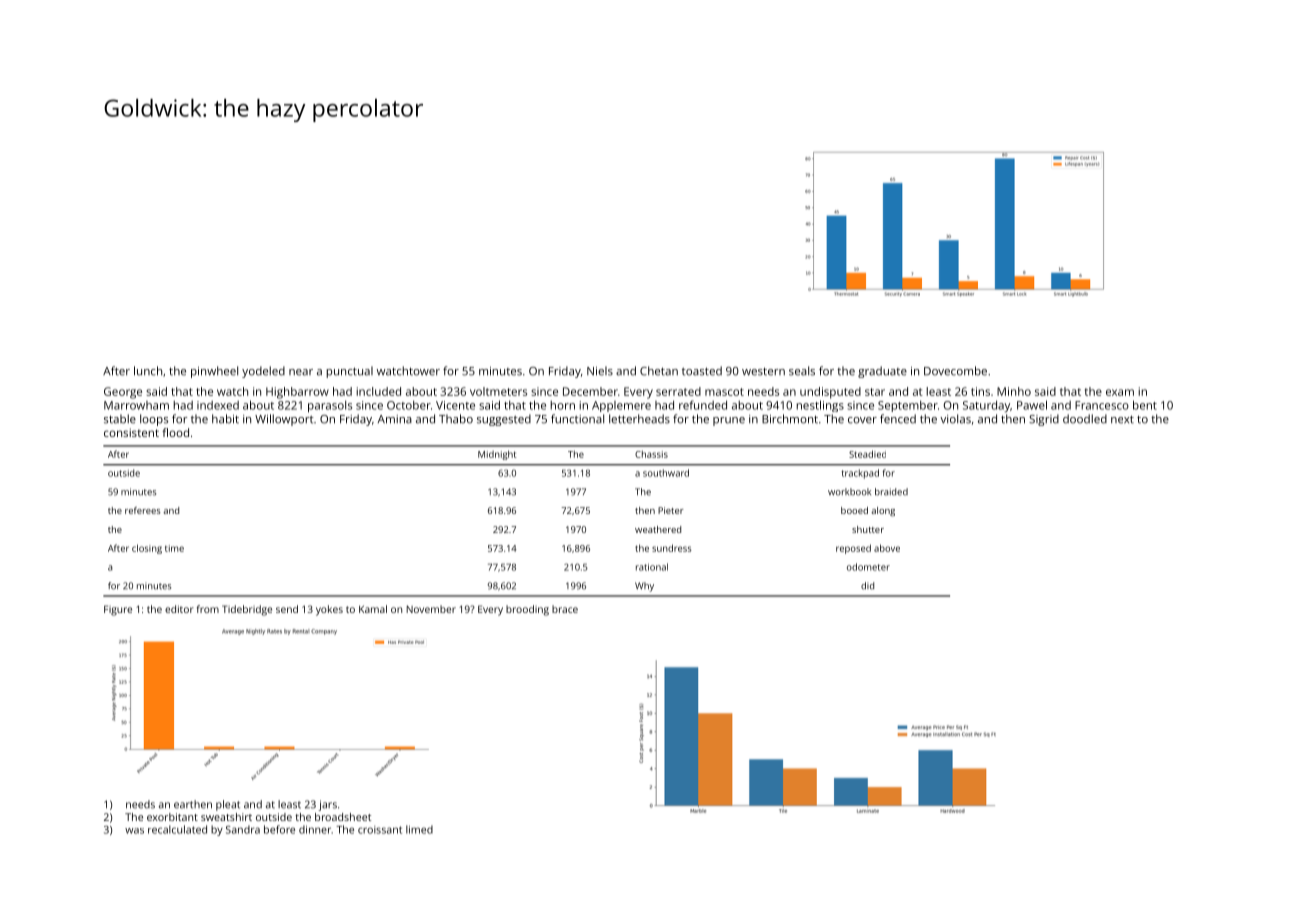 This document has height=924, width=1308. I want to click on indexed, so click(218, 405).
